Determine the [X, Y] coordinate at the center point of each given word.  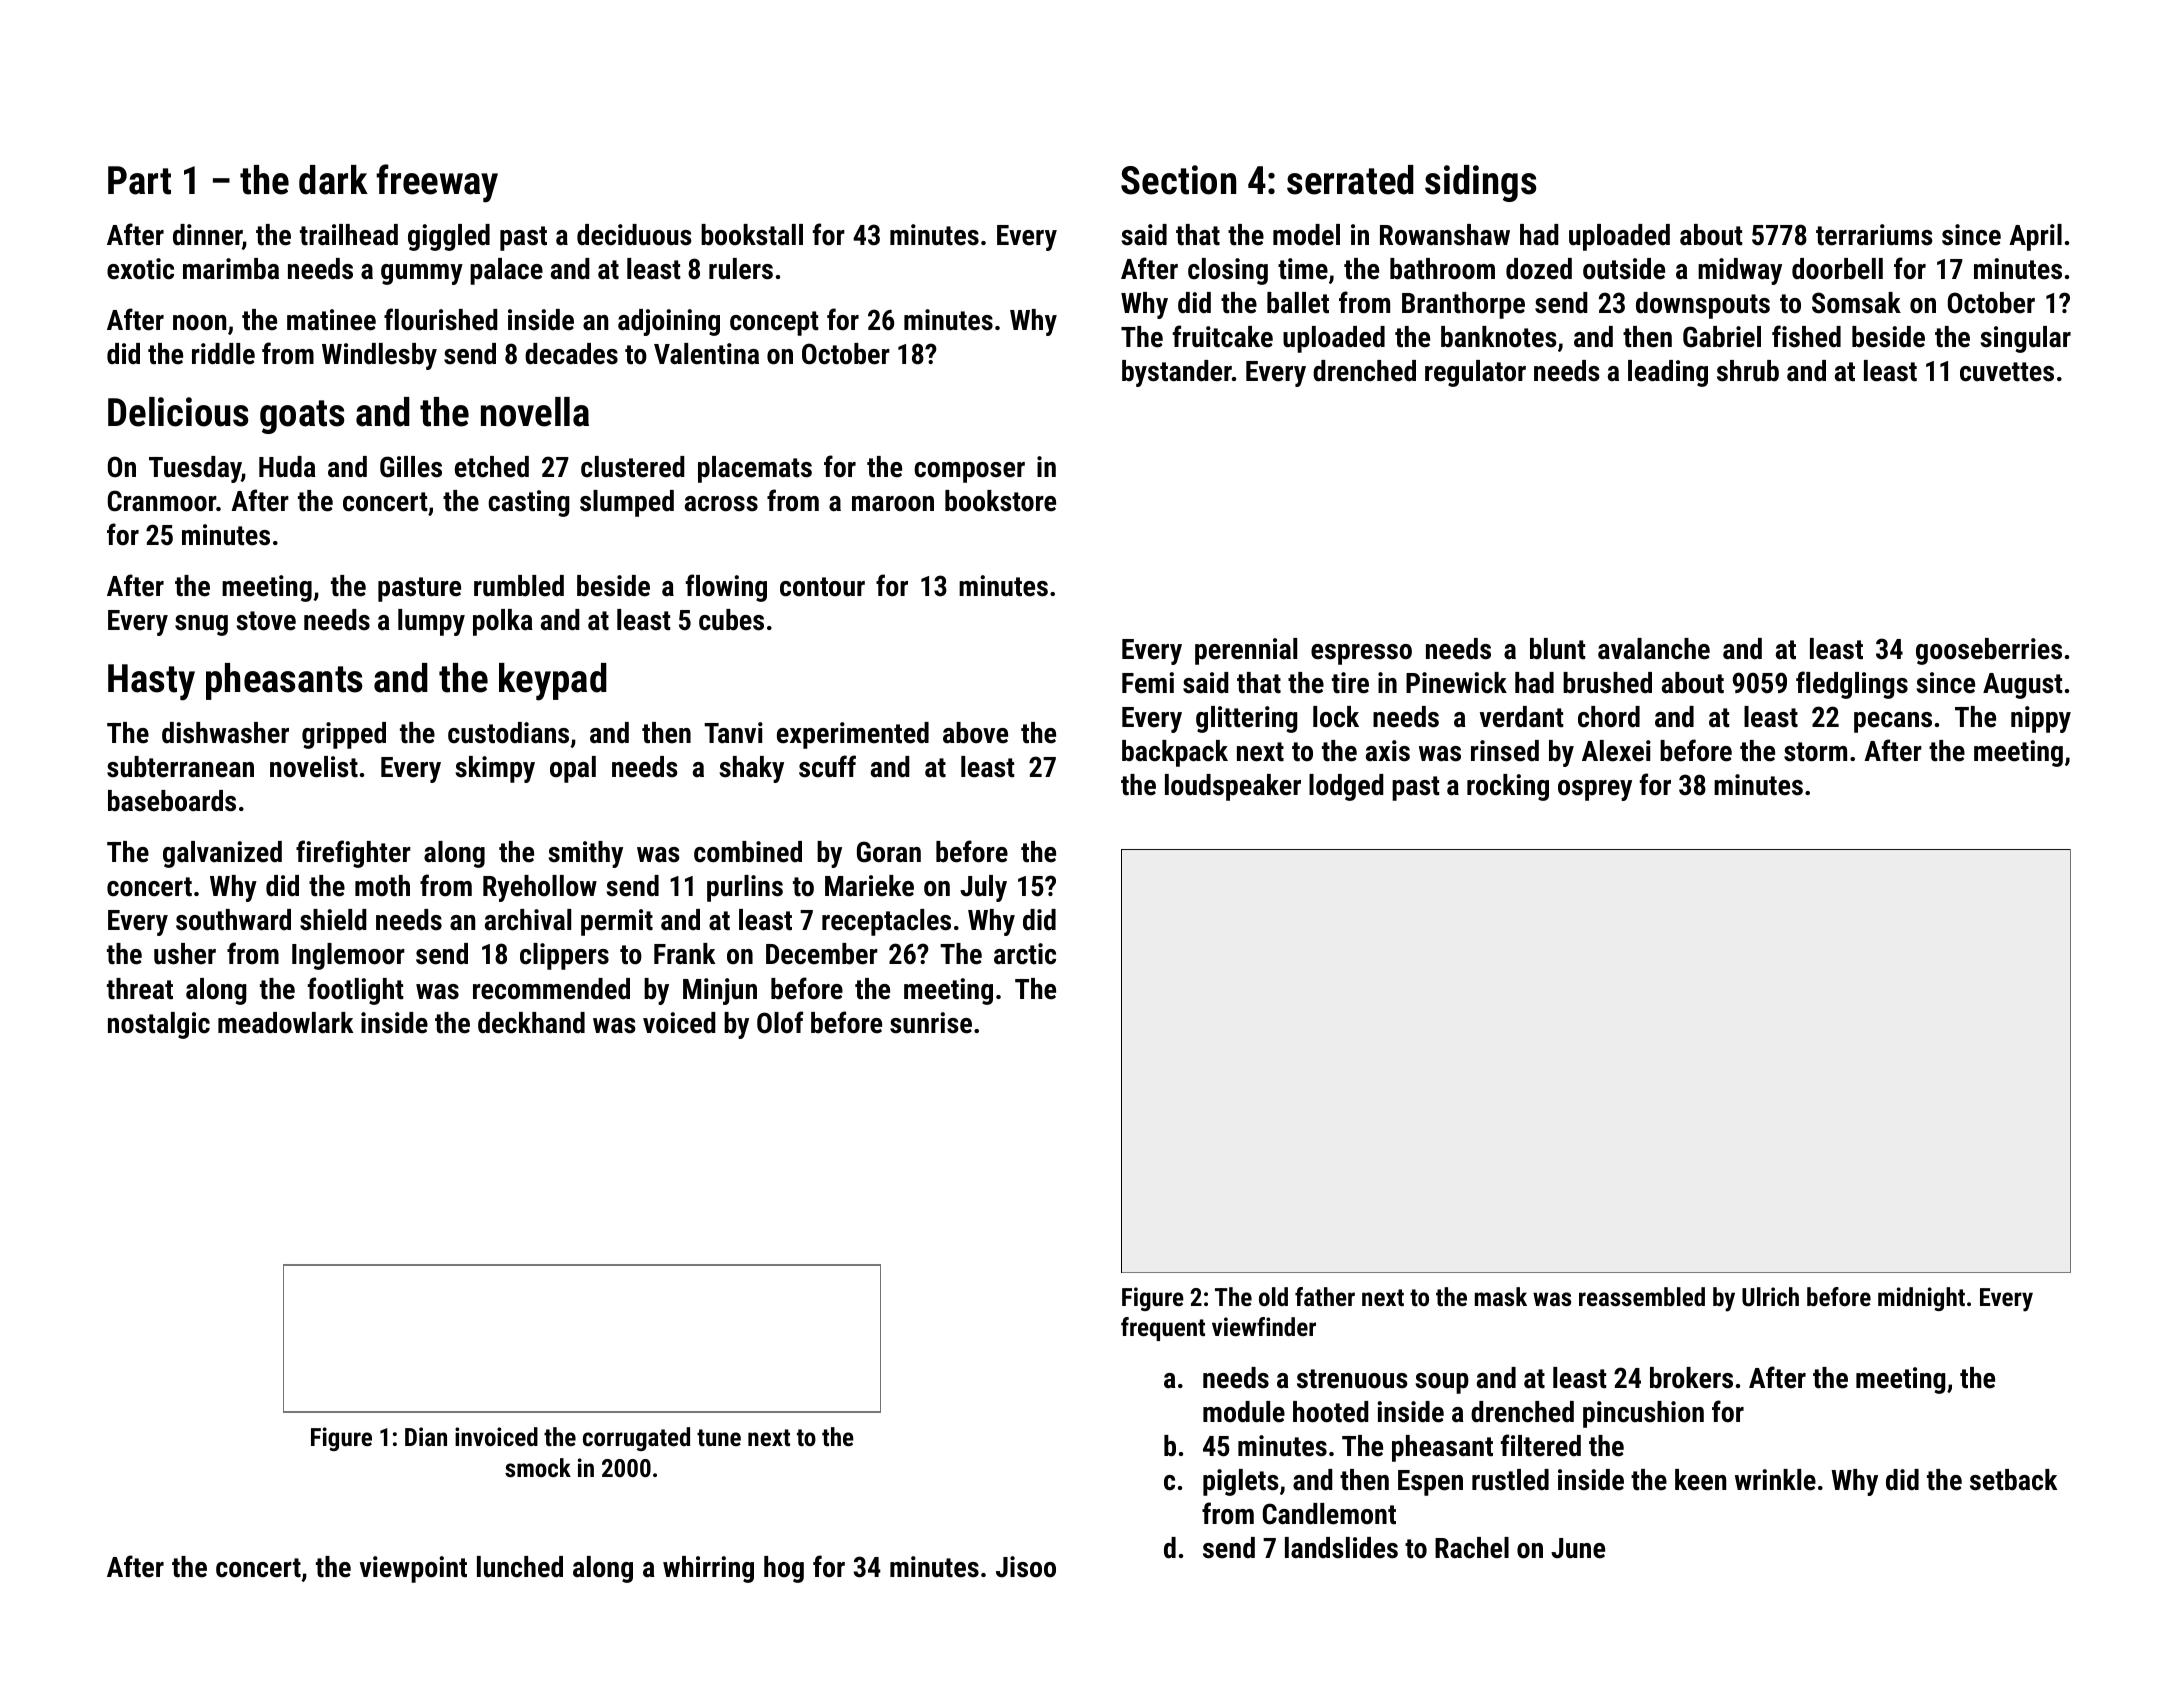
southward [233, 920]
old [1273, 1296]
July [983, 888]
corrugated [636, 1439]
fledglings [1852, 685]
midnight [1921, 1299]
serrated [1350, 180]
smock [538, 1467]
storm [1815, 752]
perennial [1246, 651]
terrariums [1874, 235]
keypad [553, 682]
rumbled [519, 586]
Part [139, 180]
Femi [1148, 683]
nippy [2041, 719]
